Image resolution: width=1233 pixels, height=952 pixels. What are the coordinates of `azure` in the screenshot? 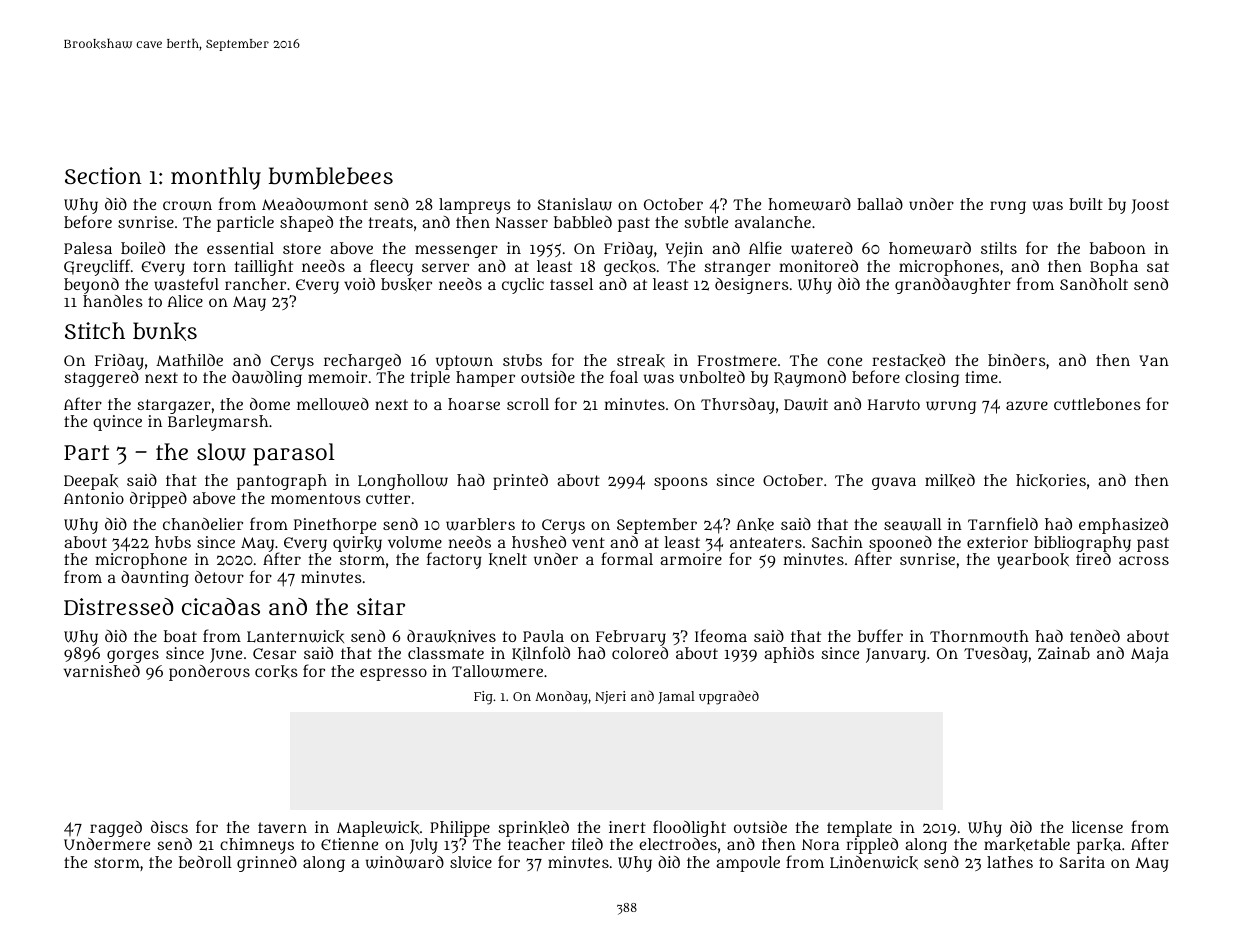 It's located at (1027, 405).
